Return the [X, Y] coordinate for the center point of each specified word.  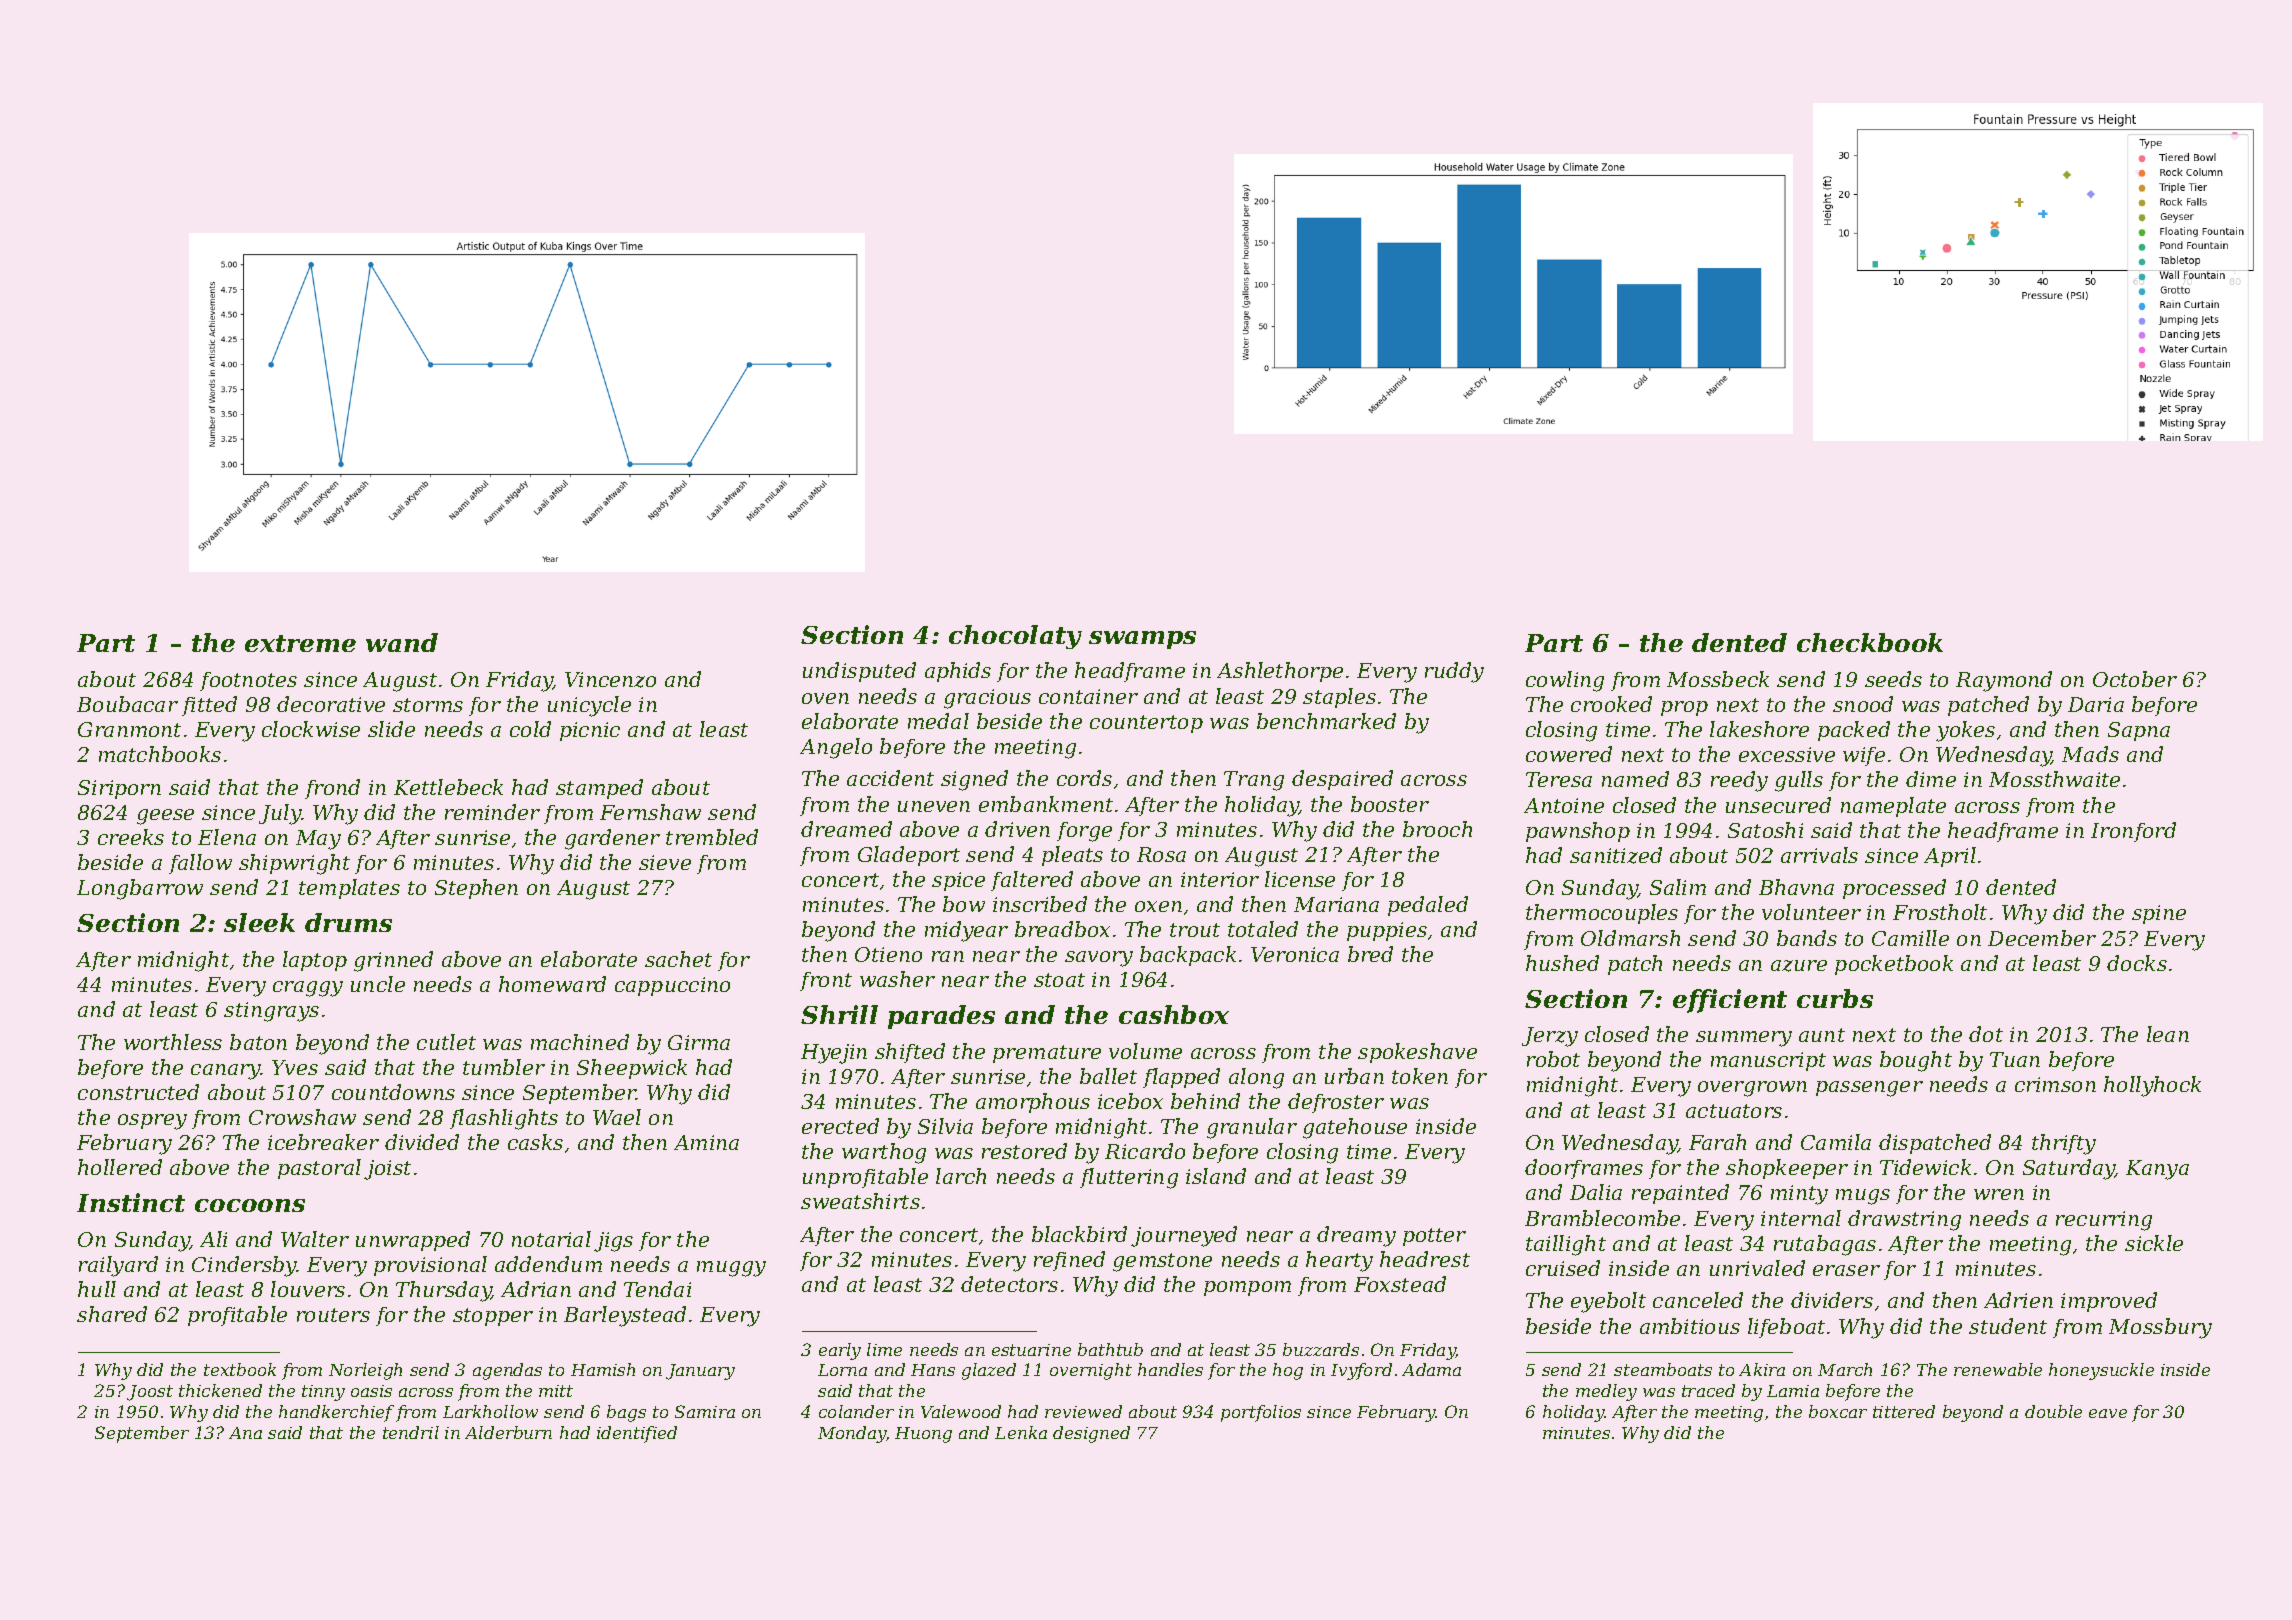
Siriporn [119, 789]
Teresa [1559, 779]
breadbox [1062, 929]
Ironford [2133, 832]
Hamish [603, 1369]
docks [2137, 963]
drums [348, 922]
